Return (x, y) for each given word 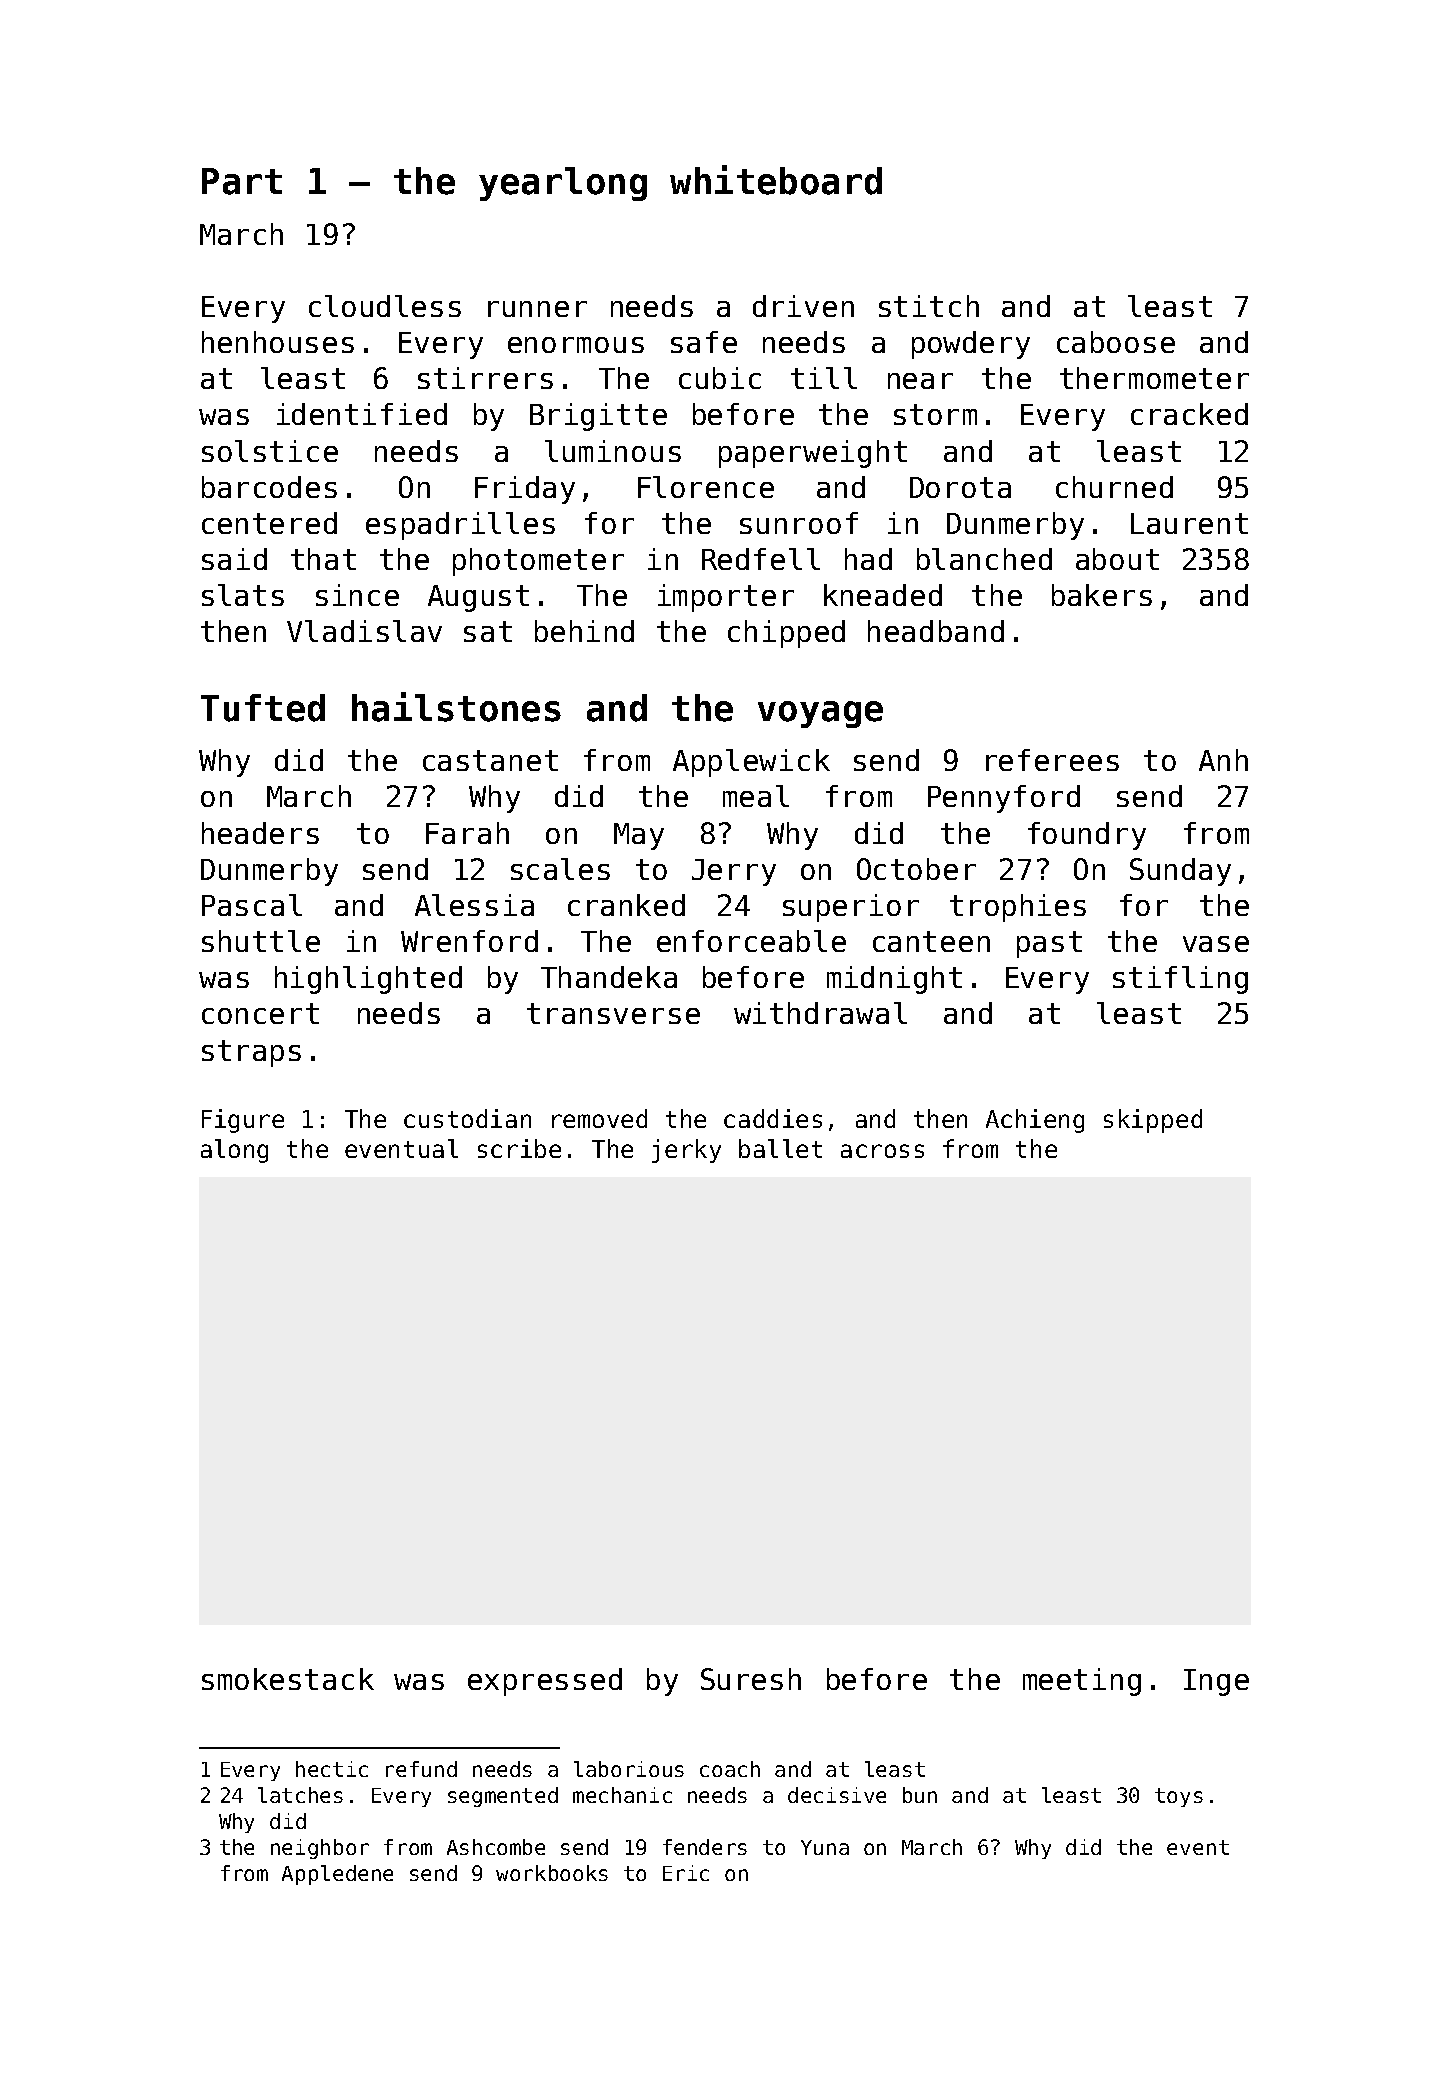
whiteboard (776, 180)
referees (1052, 760)
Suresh (751, 1679)
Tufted (263, 708)
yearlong (563, 184)
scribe (519, 1148)
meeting (1082, 1682)
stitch (929, 306)
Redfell (761, 559)
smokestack (288, 1679)
